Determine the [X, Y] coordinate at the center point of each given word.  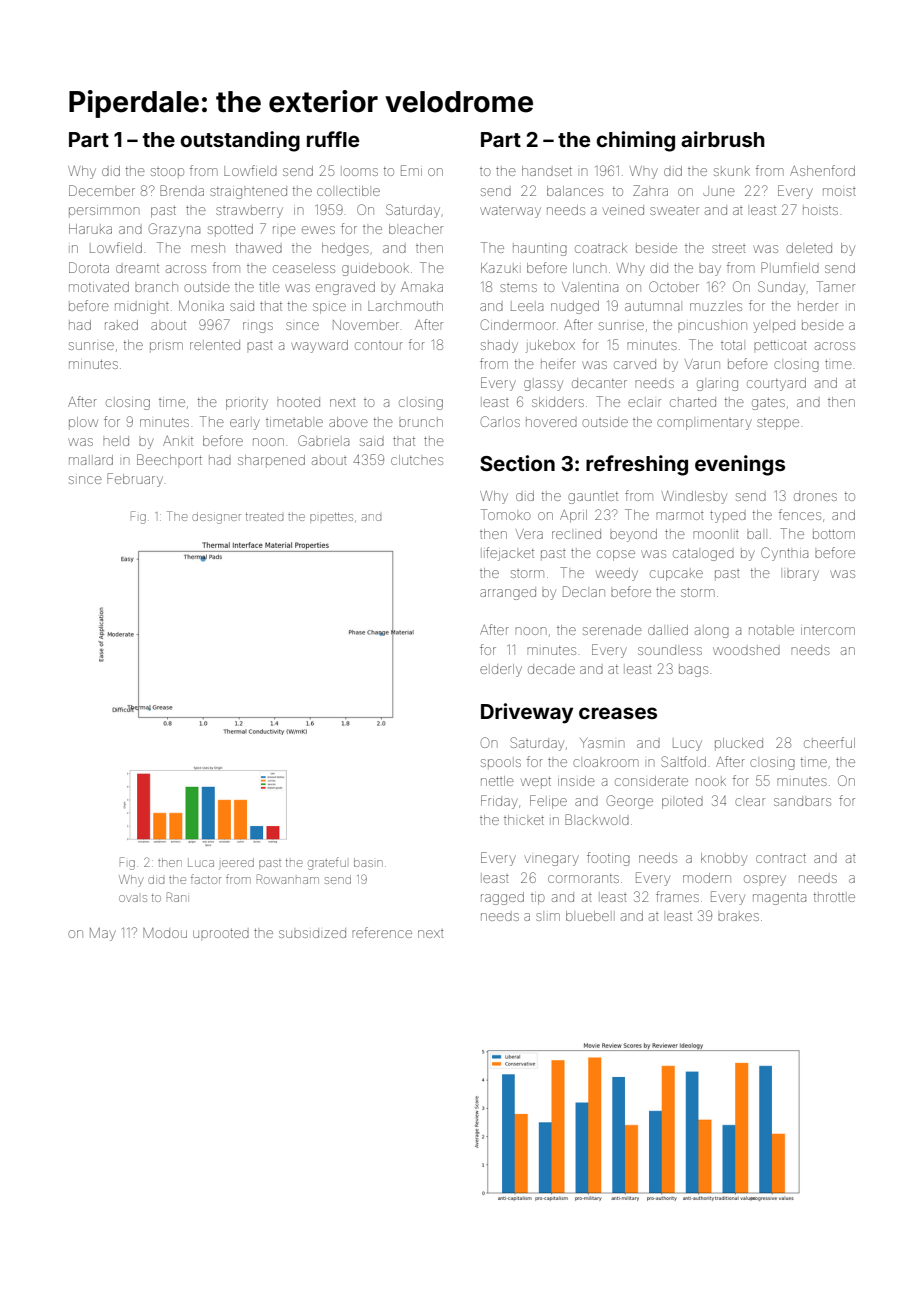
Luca [201, 862]
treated [264, 517]
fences [800, 514]
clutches [417, 460]
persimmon [104, 211]
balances [575, 191]
